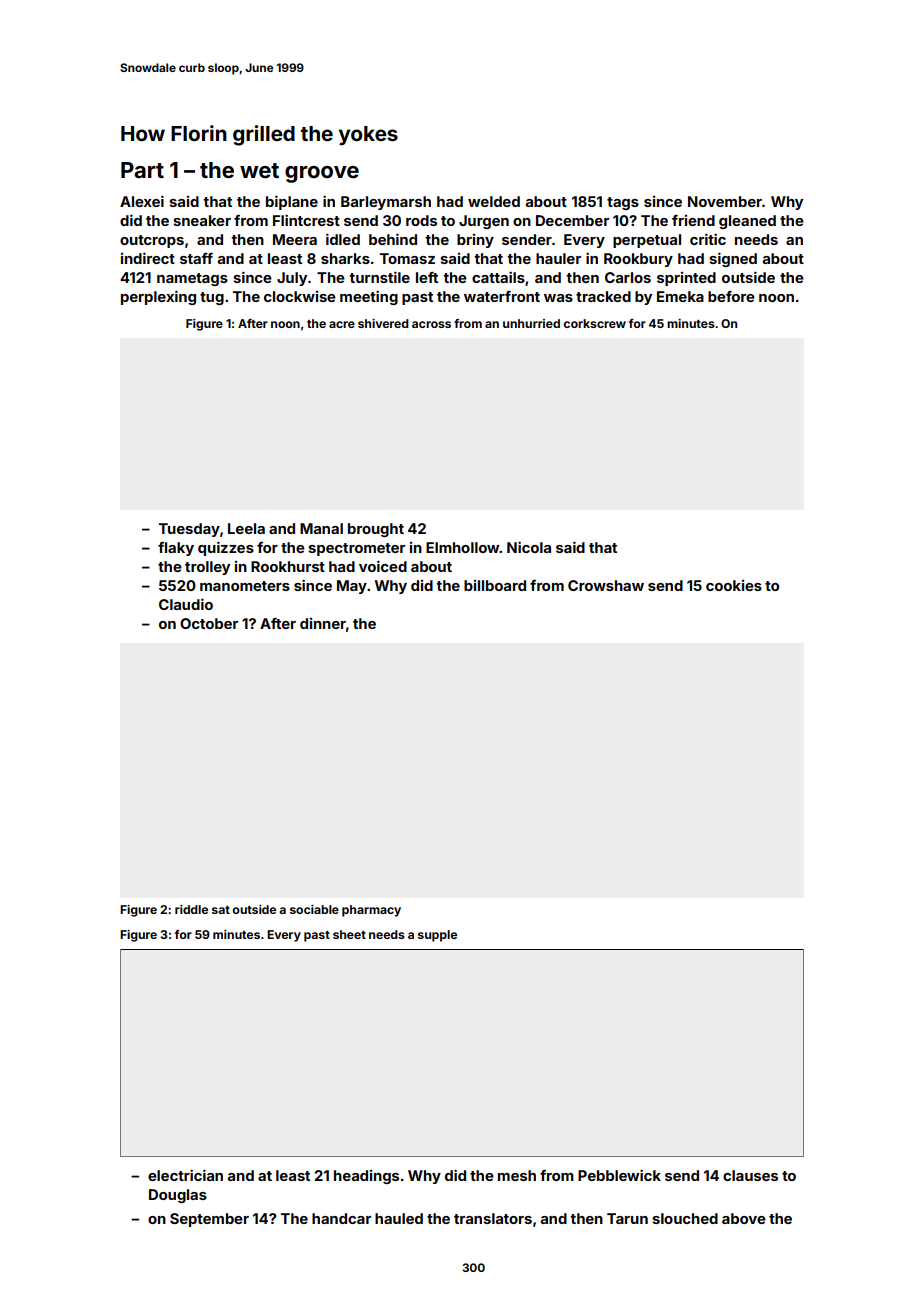 The height and width of the screenshot is (1308, 924). Describe the element at coordinates (399, 1218) in the screenshot. I see `hauled` at that location.
